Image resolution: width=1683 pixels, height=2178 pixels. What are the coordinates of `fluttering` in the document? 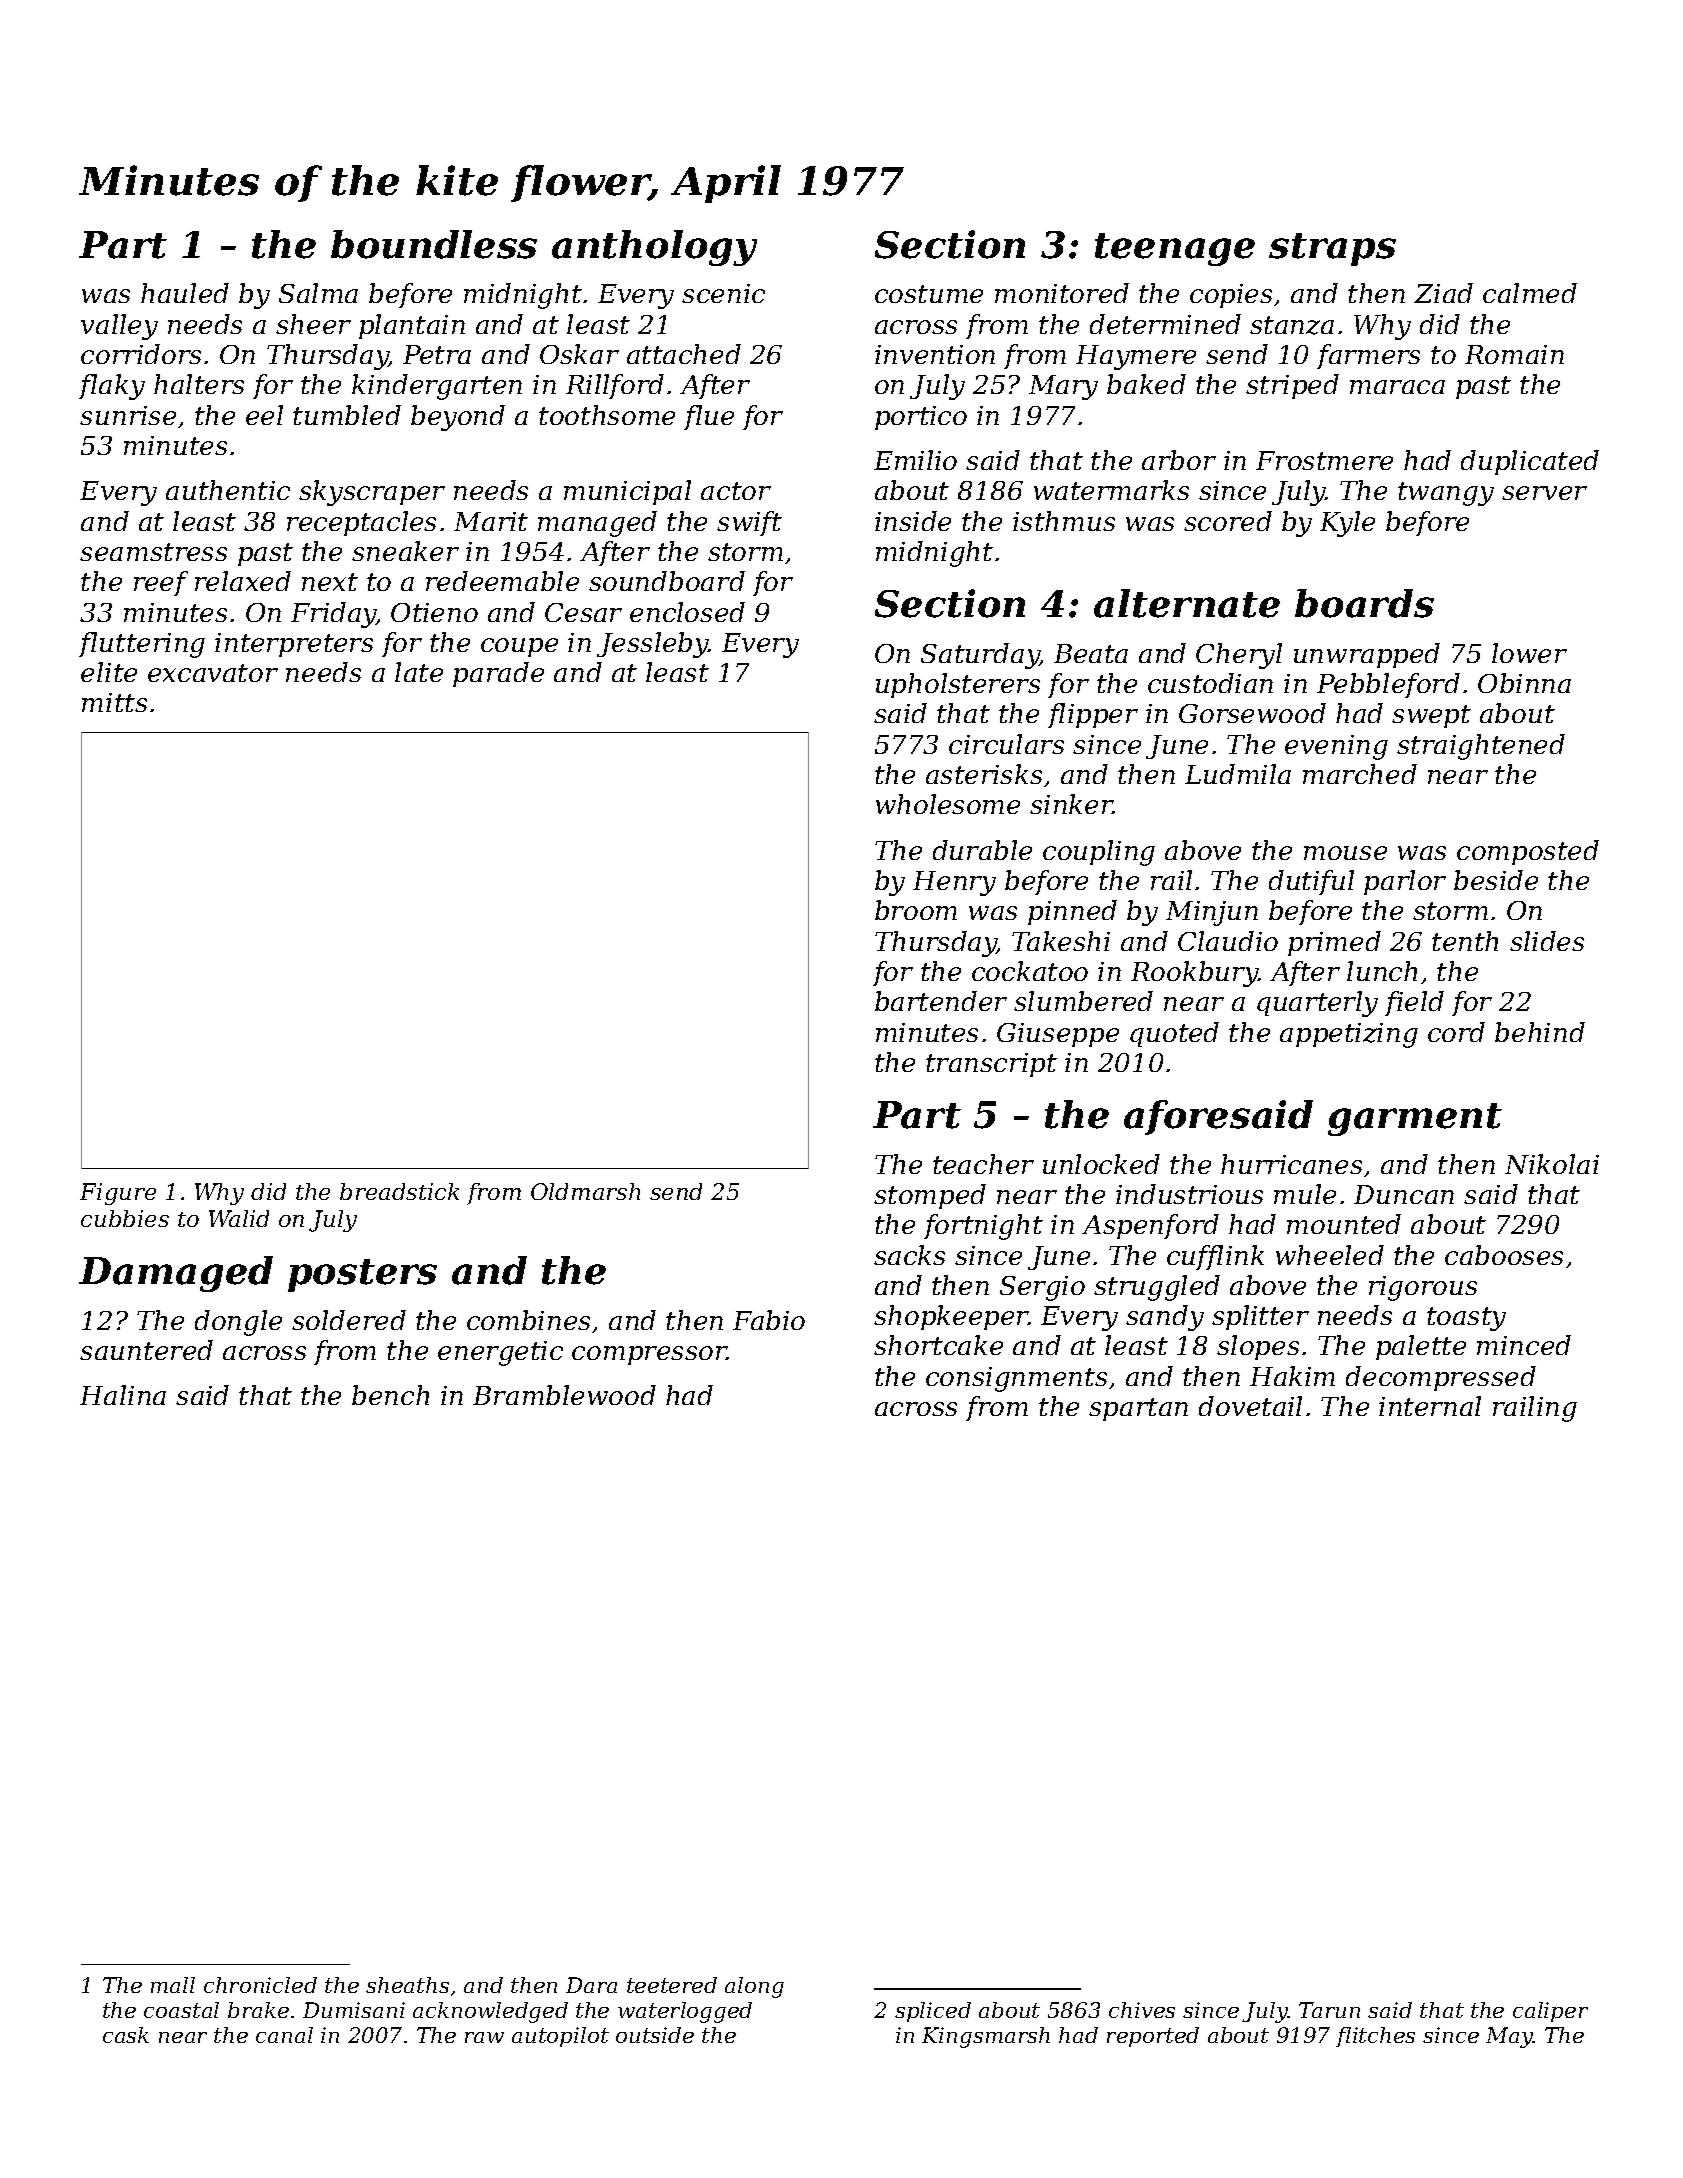 It's located at (142, 645).
